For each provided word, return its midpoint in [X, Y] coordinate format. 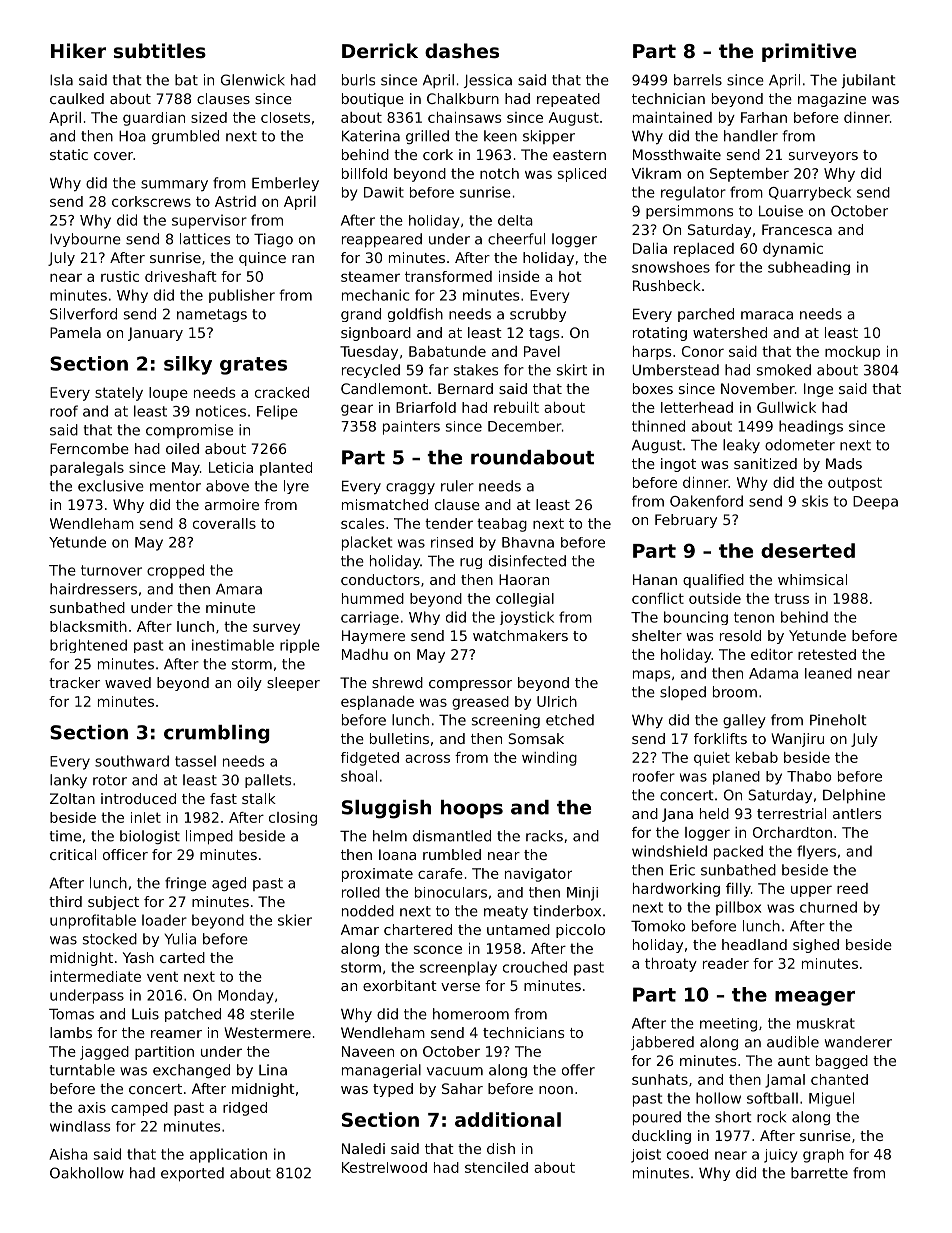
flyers [816, 852]
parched [706, 315]
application [228, 1155]
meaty [506, 912]
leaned [828, 673]
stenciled [496, 1167]
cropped [175, 571]
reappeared [382, 240]
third [65, 901]
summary [174, 185]
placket [367, 543]
